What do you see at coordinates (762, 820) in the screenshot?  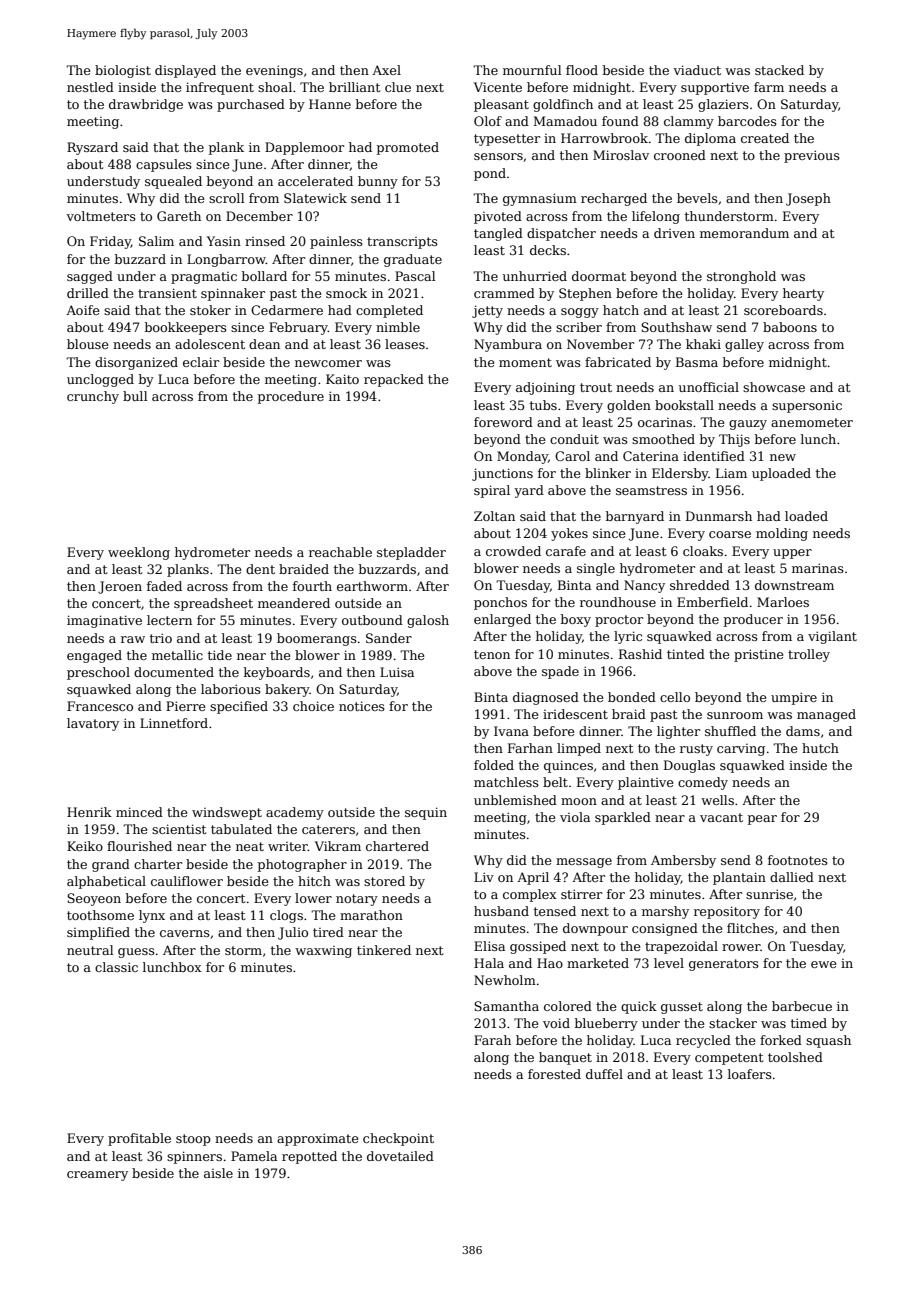 I see `pear` at bounding box center [762, 820].
